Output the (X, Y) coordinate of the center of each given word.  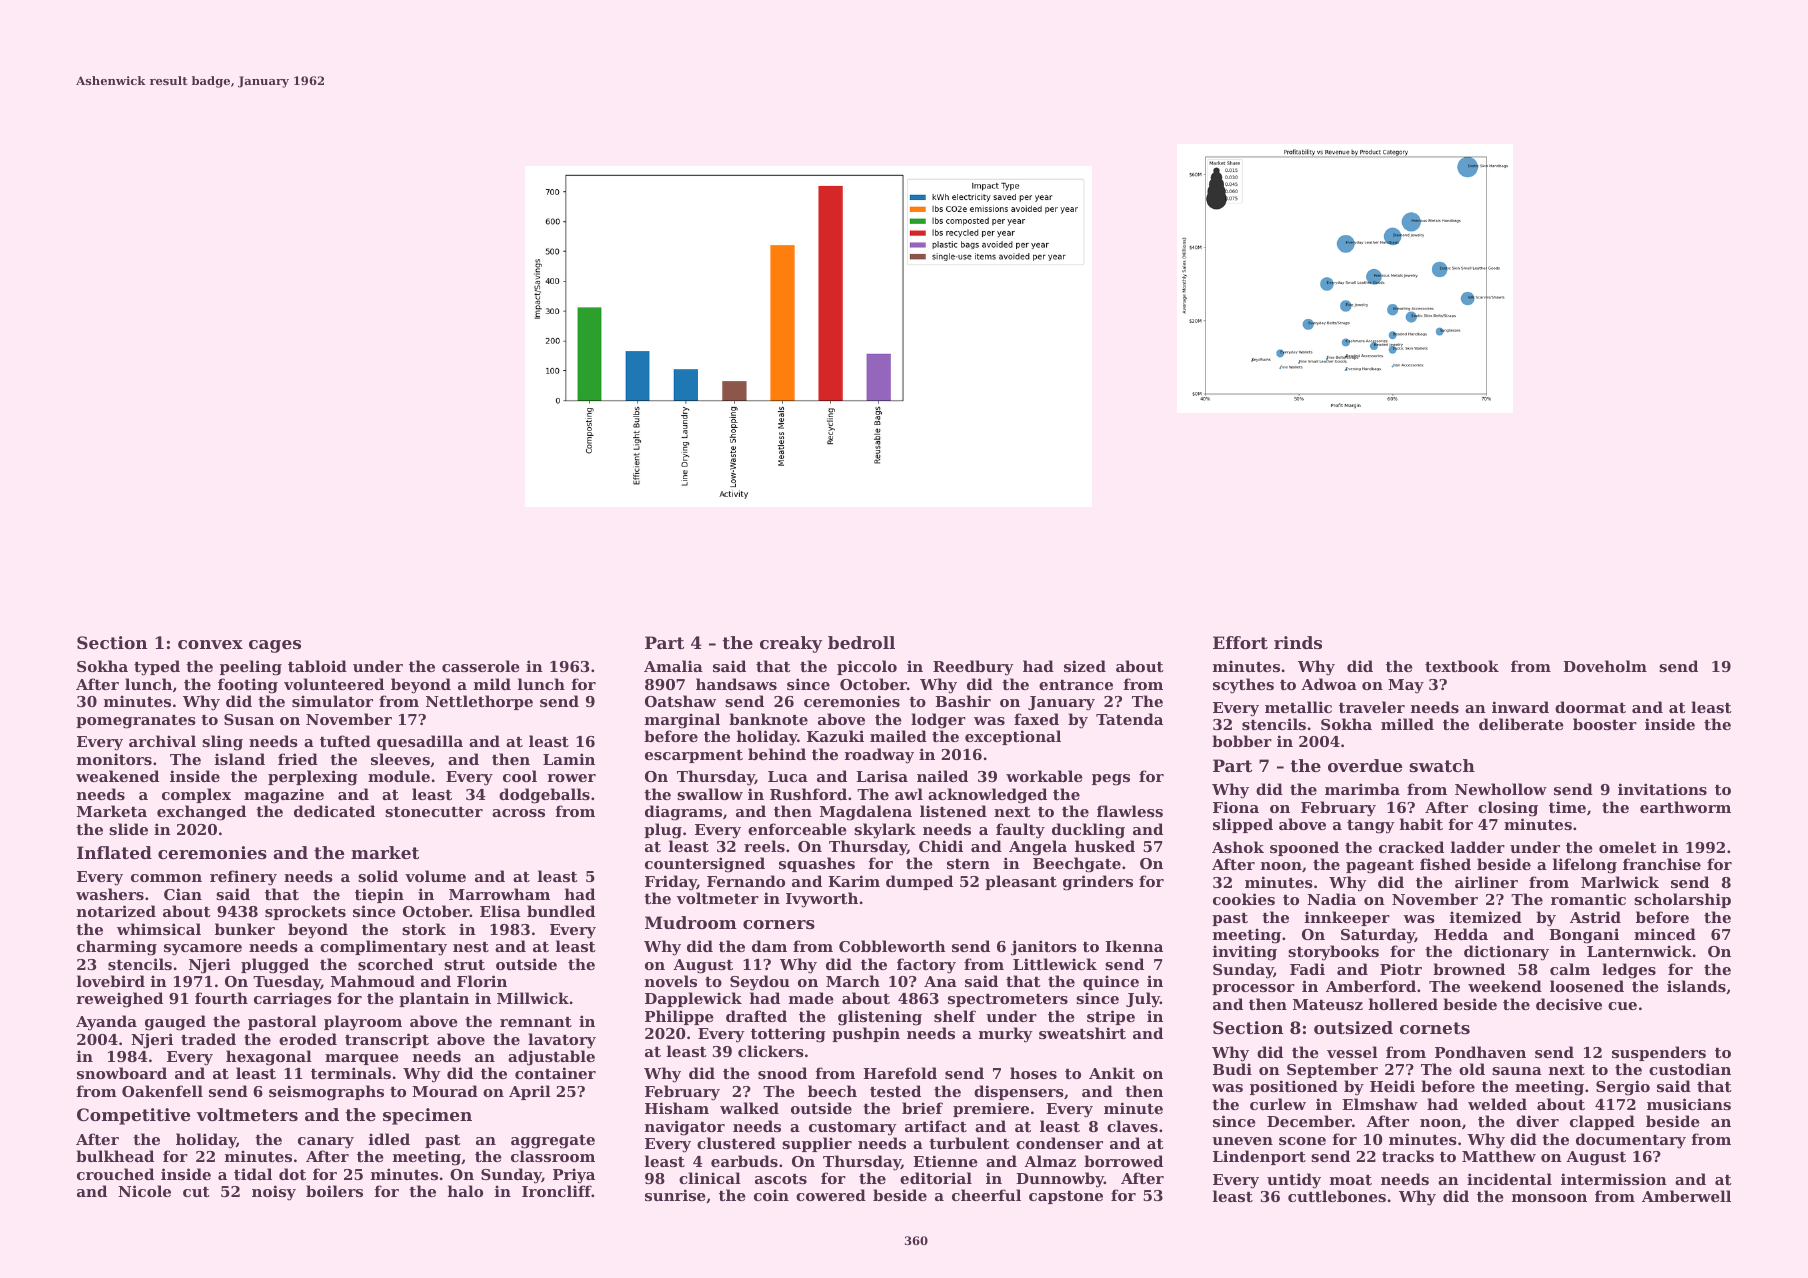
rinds (1298, 642)
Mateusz (1328, 1004)
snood (782, 1073)
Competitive (133, 1116)
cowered (831, 1195)
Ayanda (106, 1023)
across (518, 813)
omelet (1628, 847)
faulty (1020, 831)
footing (248, 686)
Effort (1240, 642)
